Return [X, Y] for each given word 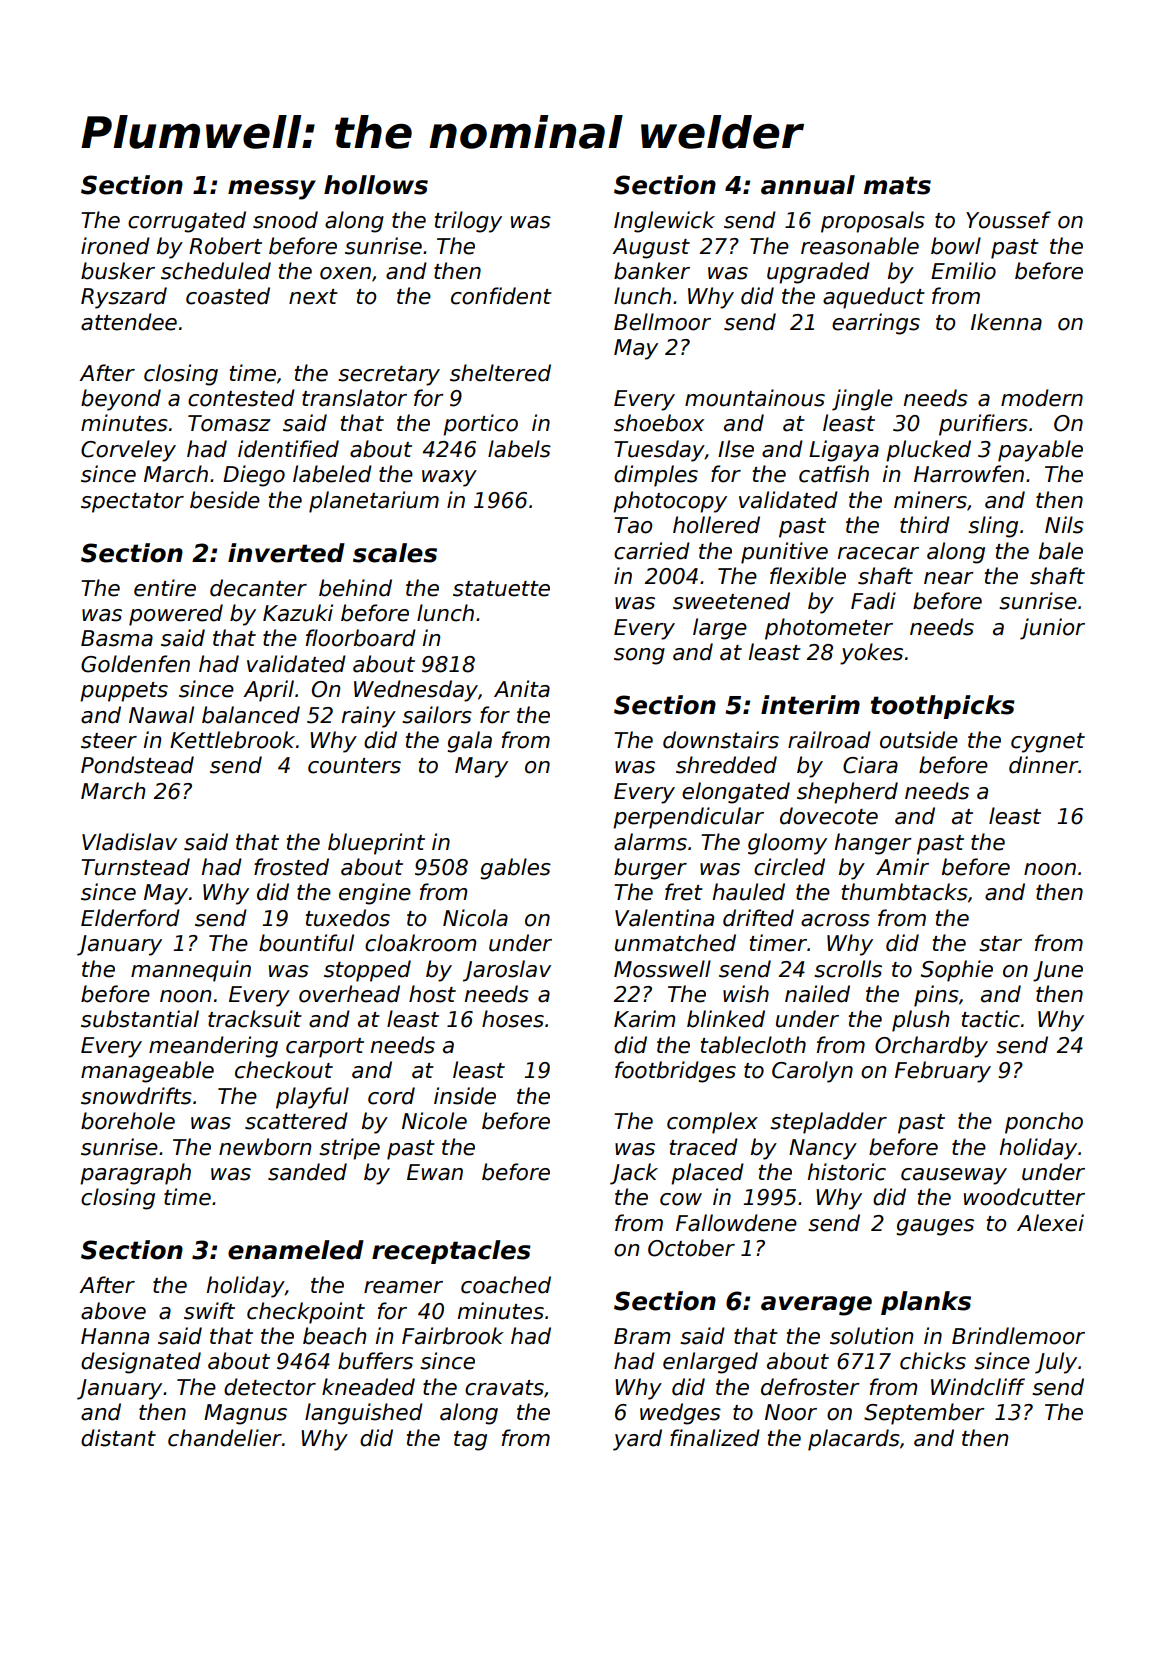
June [1058, 971]
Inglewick [664, 222]
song [639, 656]
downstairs [721, 740]
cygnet [1048, 743]
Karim [644, 1019]
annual [808, 185]
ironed [115, 246]
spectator [132, 503]
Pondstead [137, 765]
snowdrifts [136, 1096]
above [113, 1311]
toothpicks [943, 707]
